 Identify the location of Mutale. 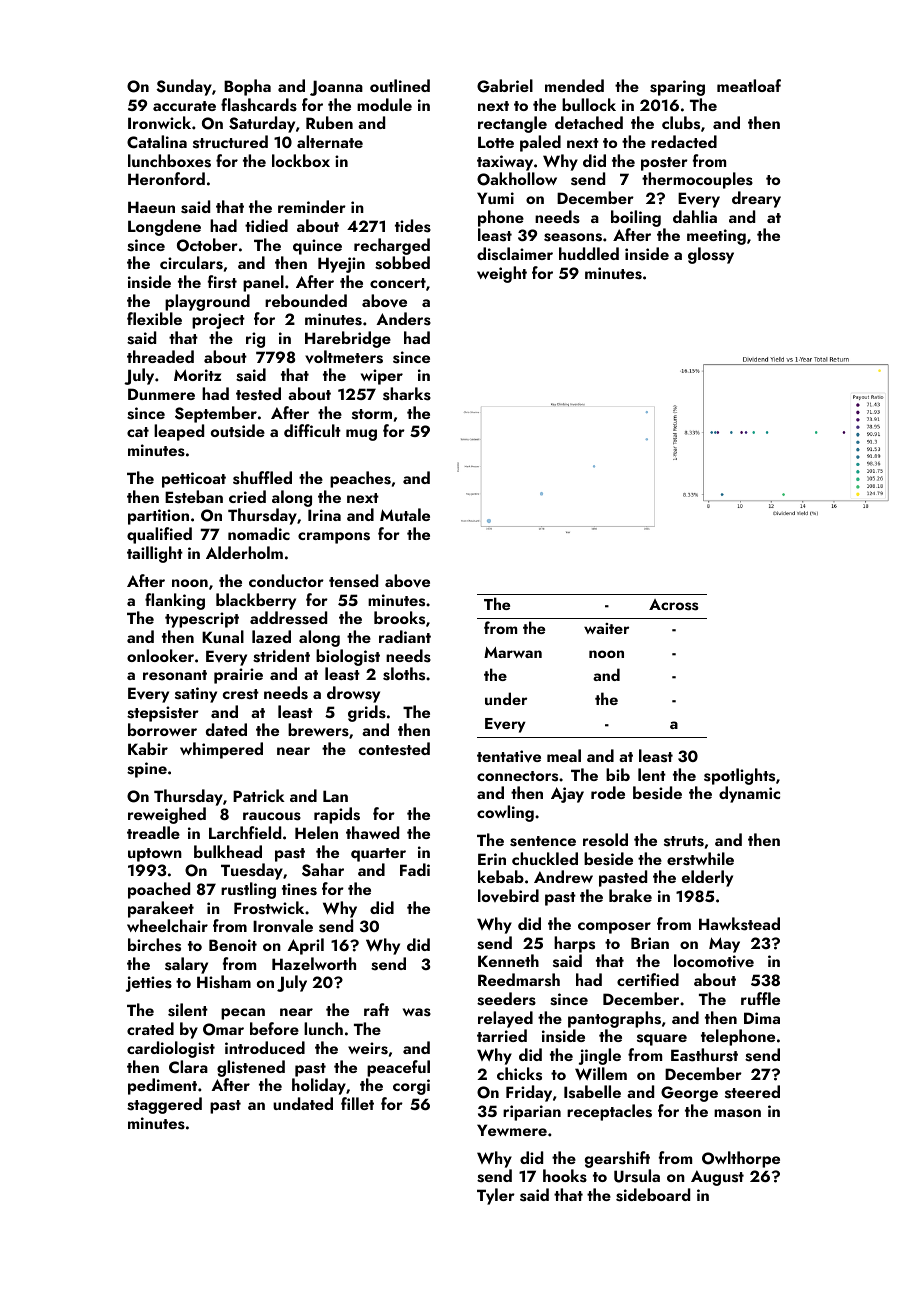
(405, 514).
